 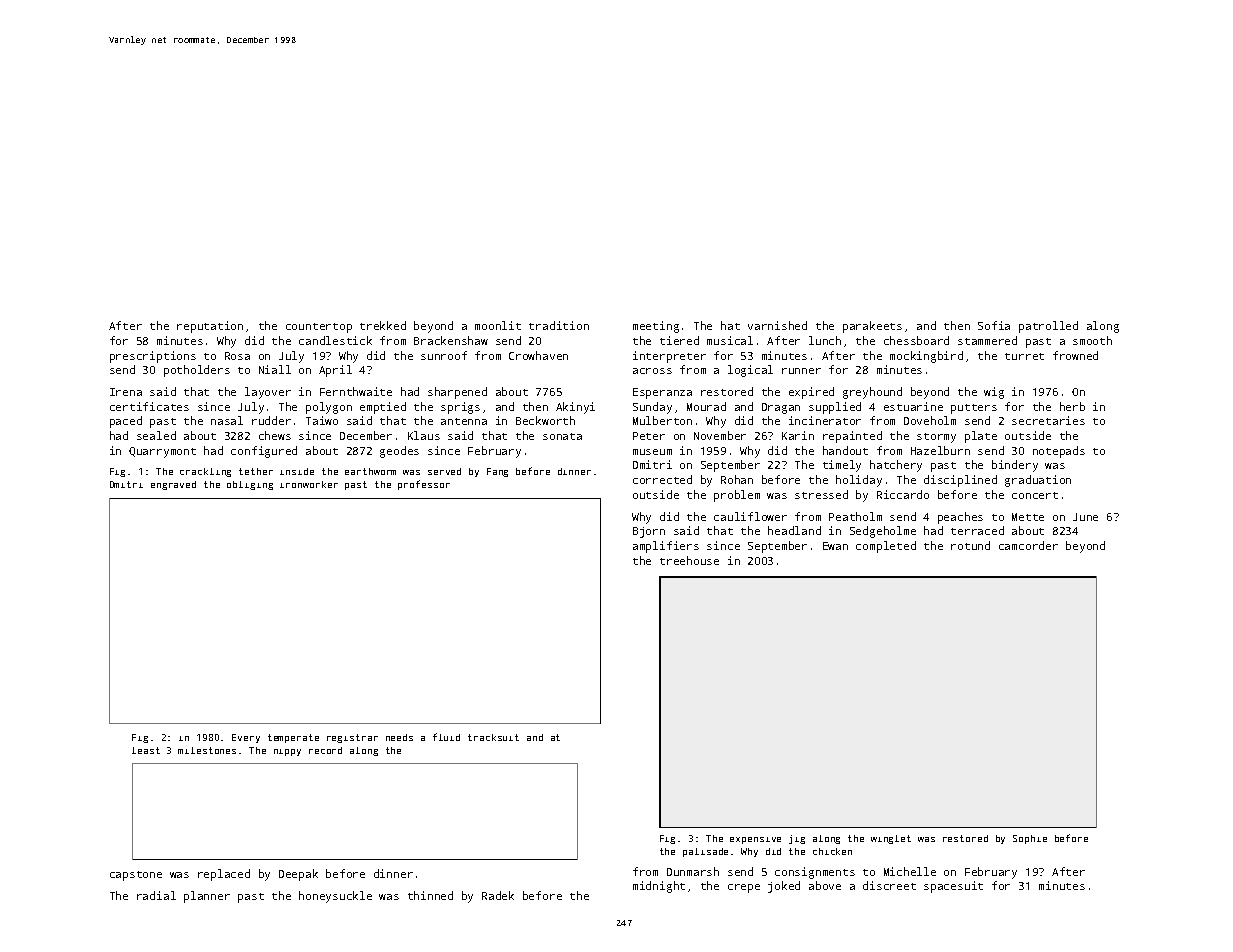 I want to click on amplifiers, so click(x=666, y=547).
